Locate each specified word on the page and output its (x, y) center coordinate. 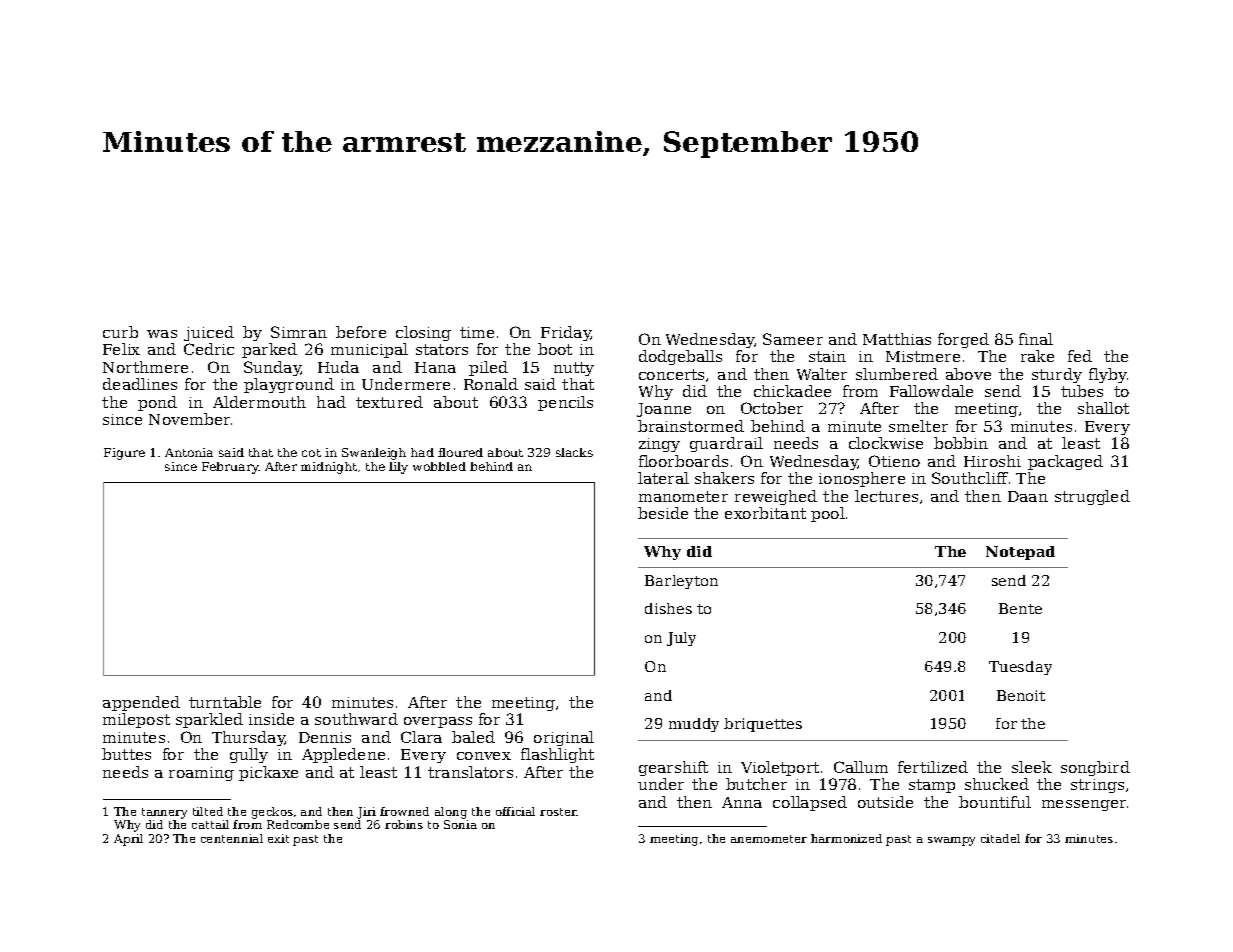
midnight (329, 468)
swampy (951, 841)
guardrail (726, 444)
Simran (299, 332)
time (477, 332)
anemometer (769, 839)
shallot (1103, 408)
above (968, 374)
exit (278, 838)
